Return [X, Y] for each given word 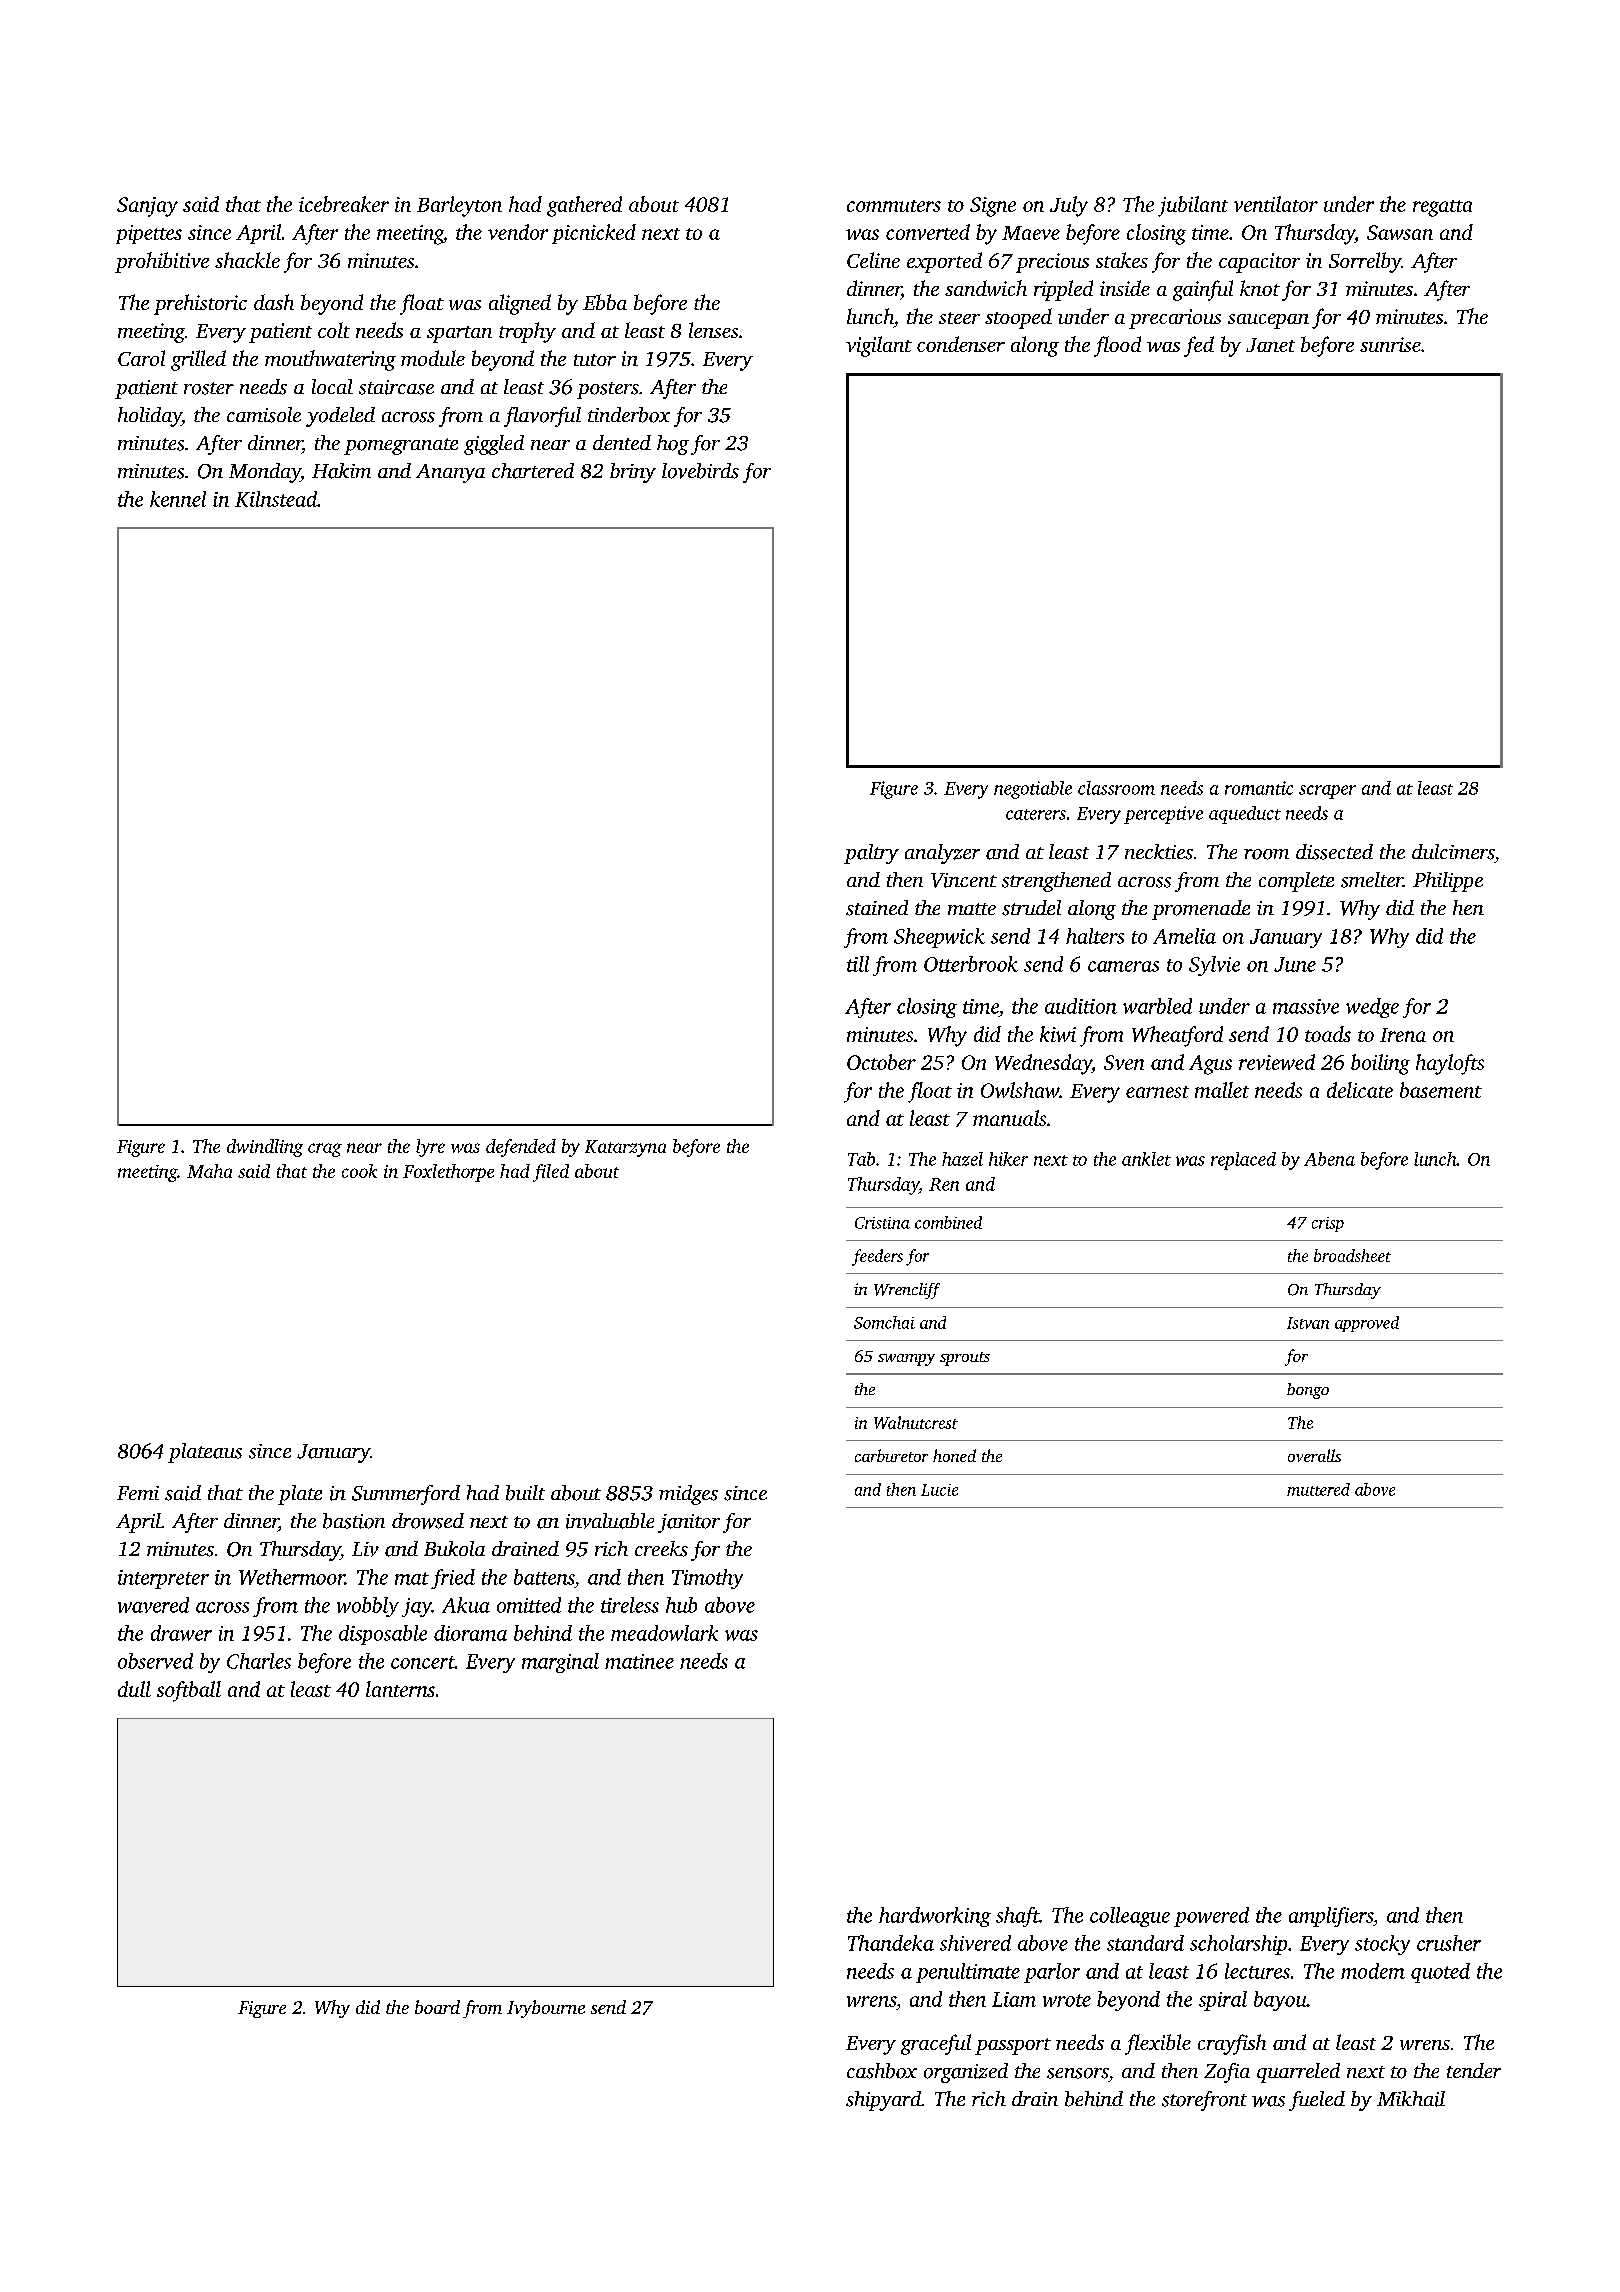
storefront [1204, 2101]
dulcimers [1453, 852]
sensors [1077, 2073]
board [437, 2007]
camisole [264, 415]
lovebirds [700, 471]
